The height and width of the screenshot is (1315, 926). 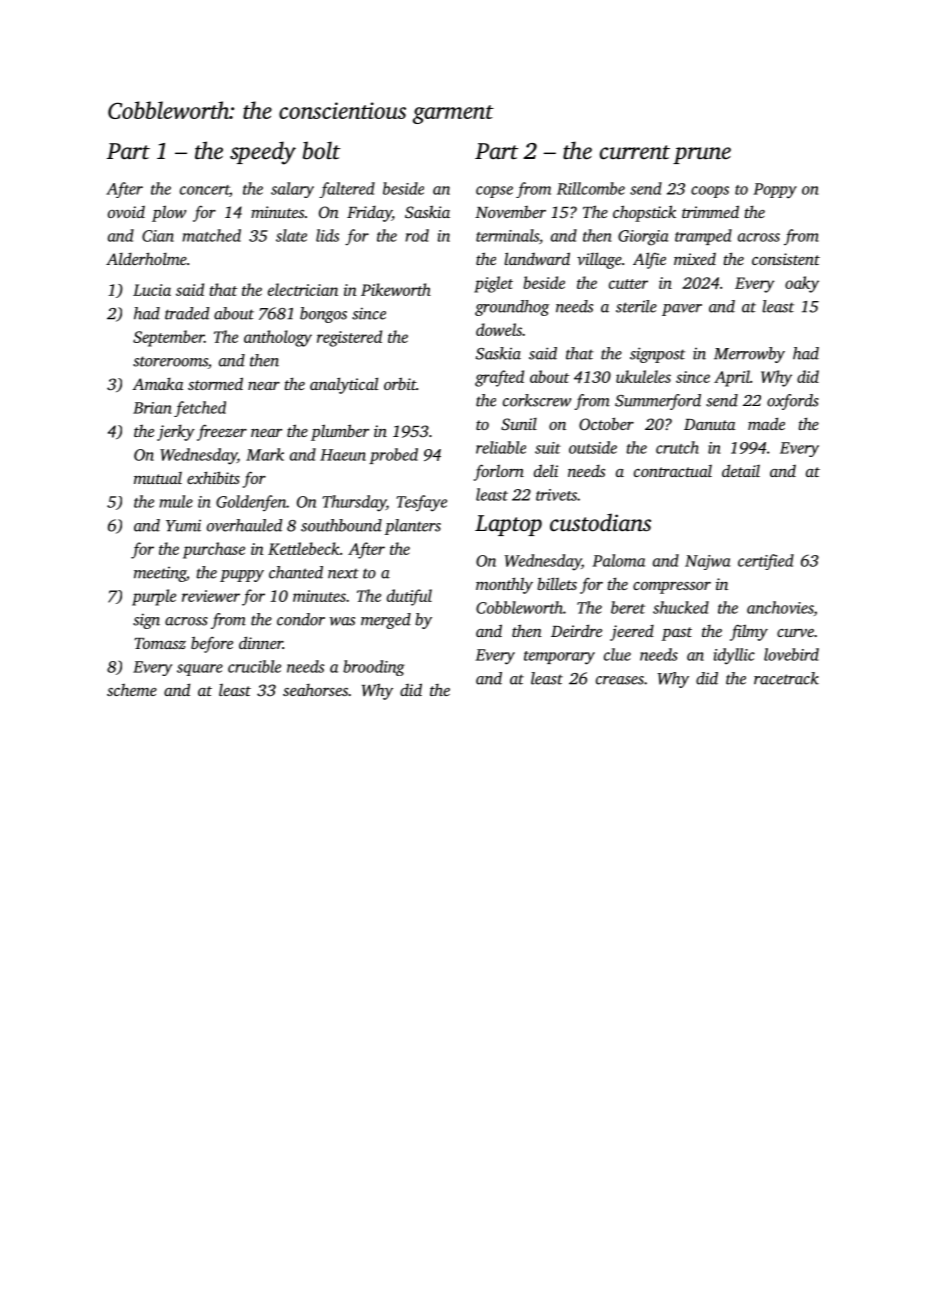 I want to click on jerky, so click(x=176, y=433).
